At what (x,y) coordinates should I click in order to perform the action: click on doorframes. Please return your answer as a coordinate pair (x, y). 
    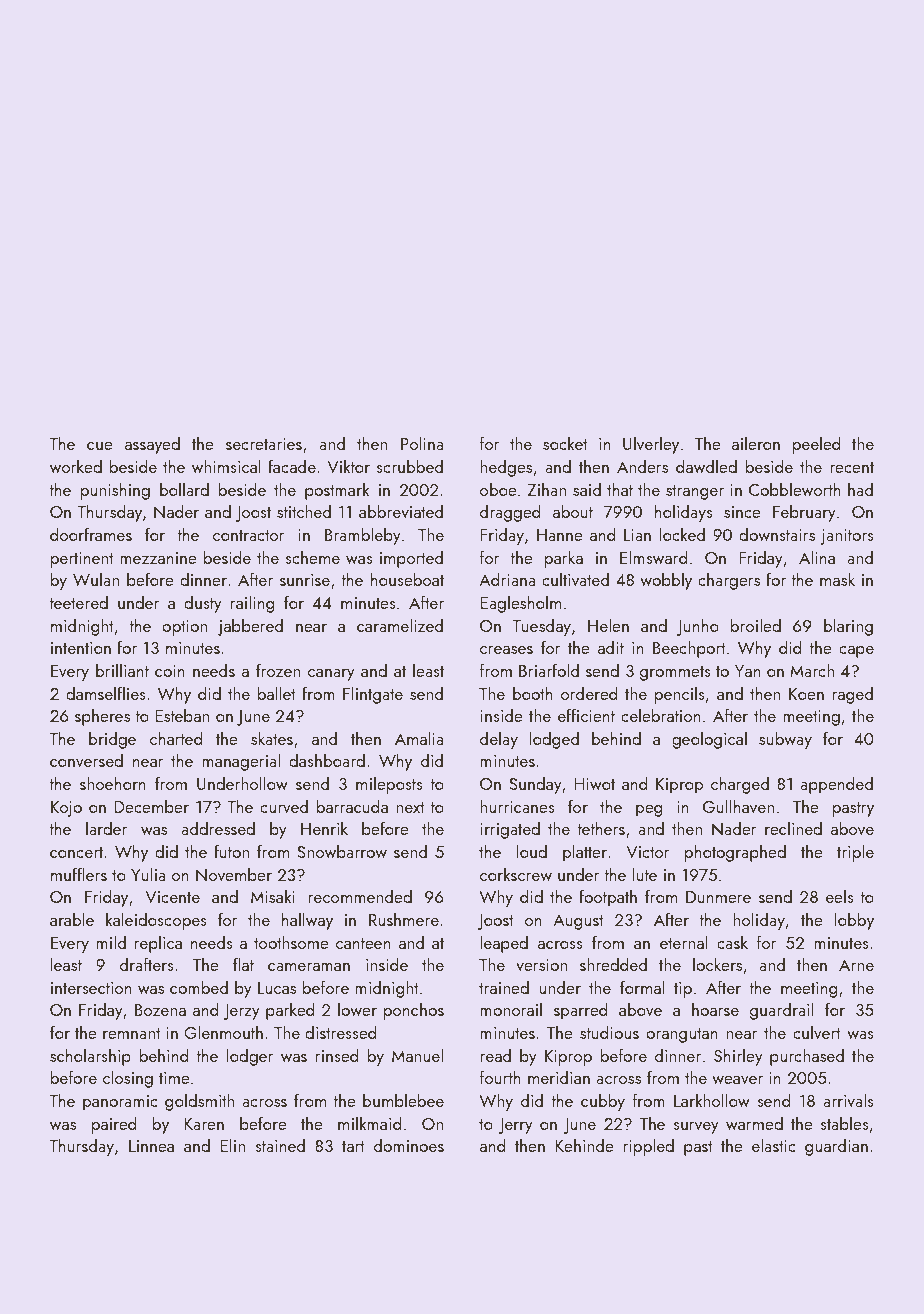
    Looking at the image, I should click on (91, 534).
